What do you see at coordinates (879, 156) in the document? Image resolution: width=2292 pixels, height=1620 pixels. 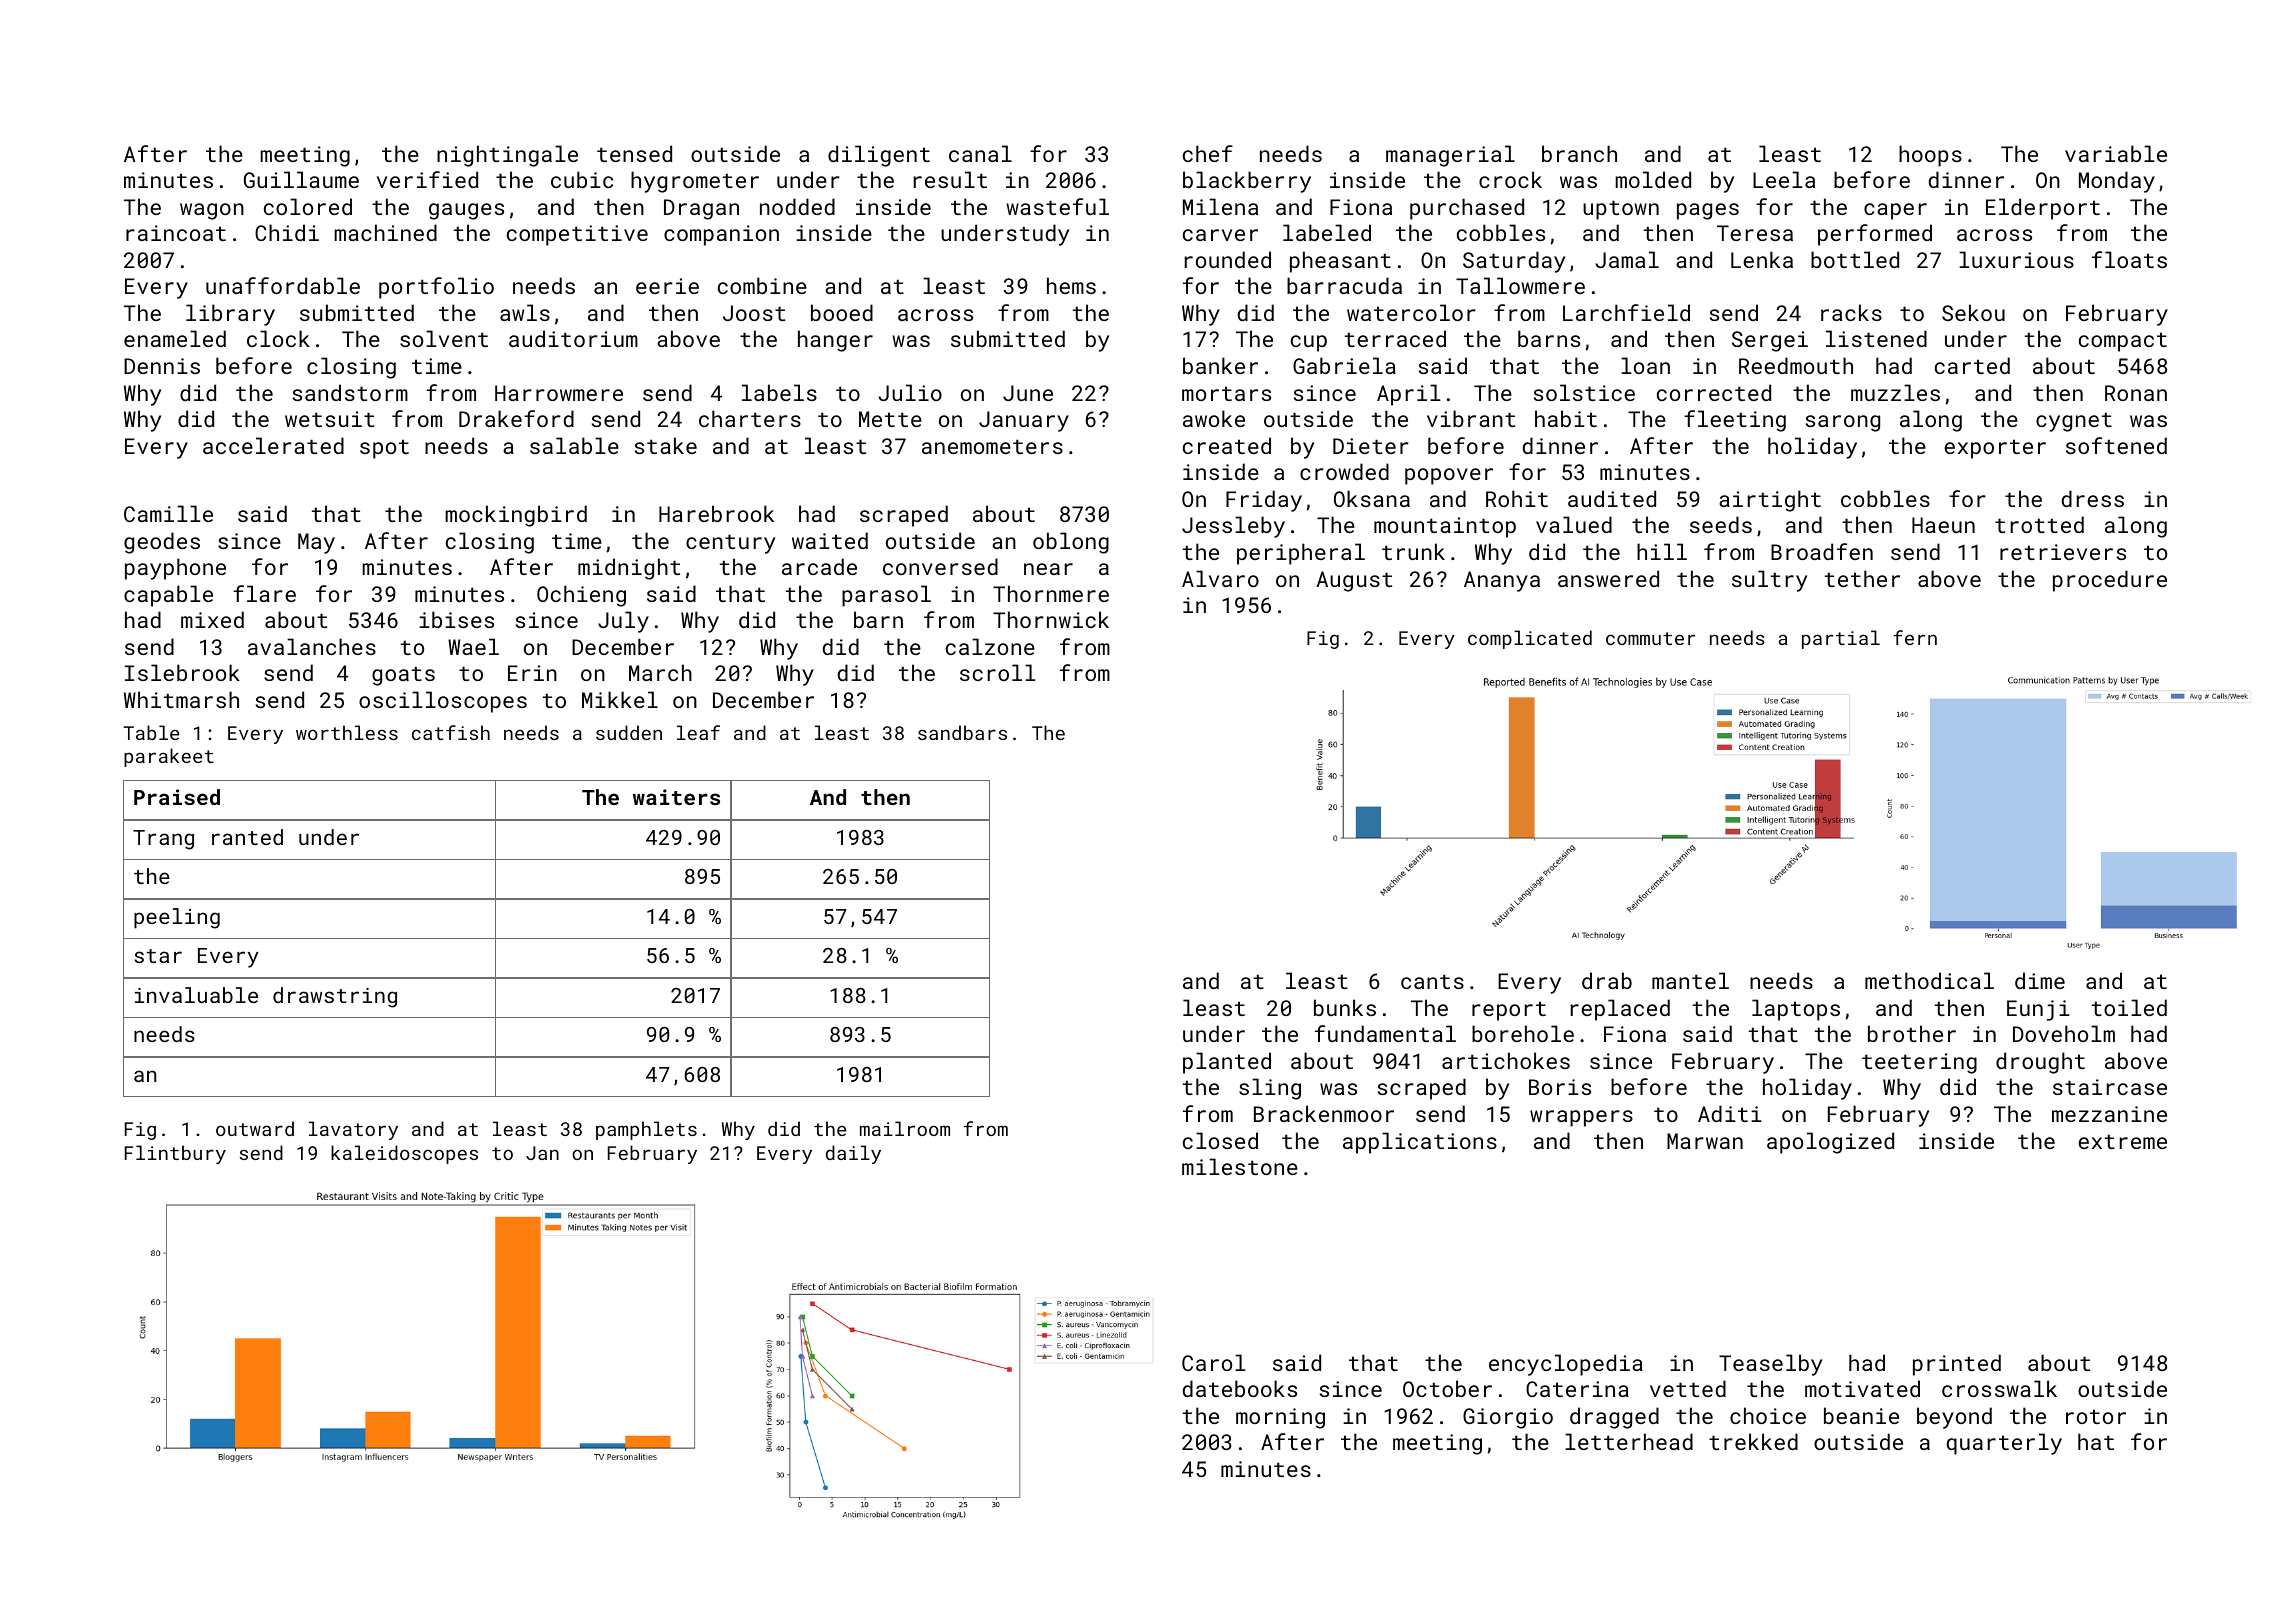 I see `diligent` at bounding box center [879, 156].
